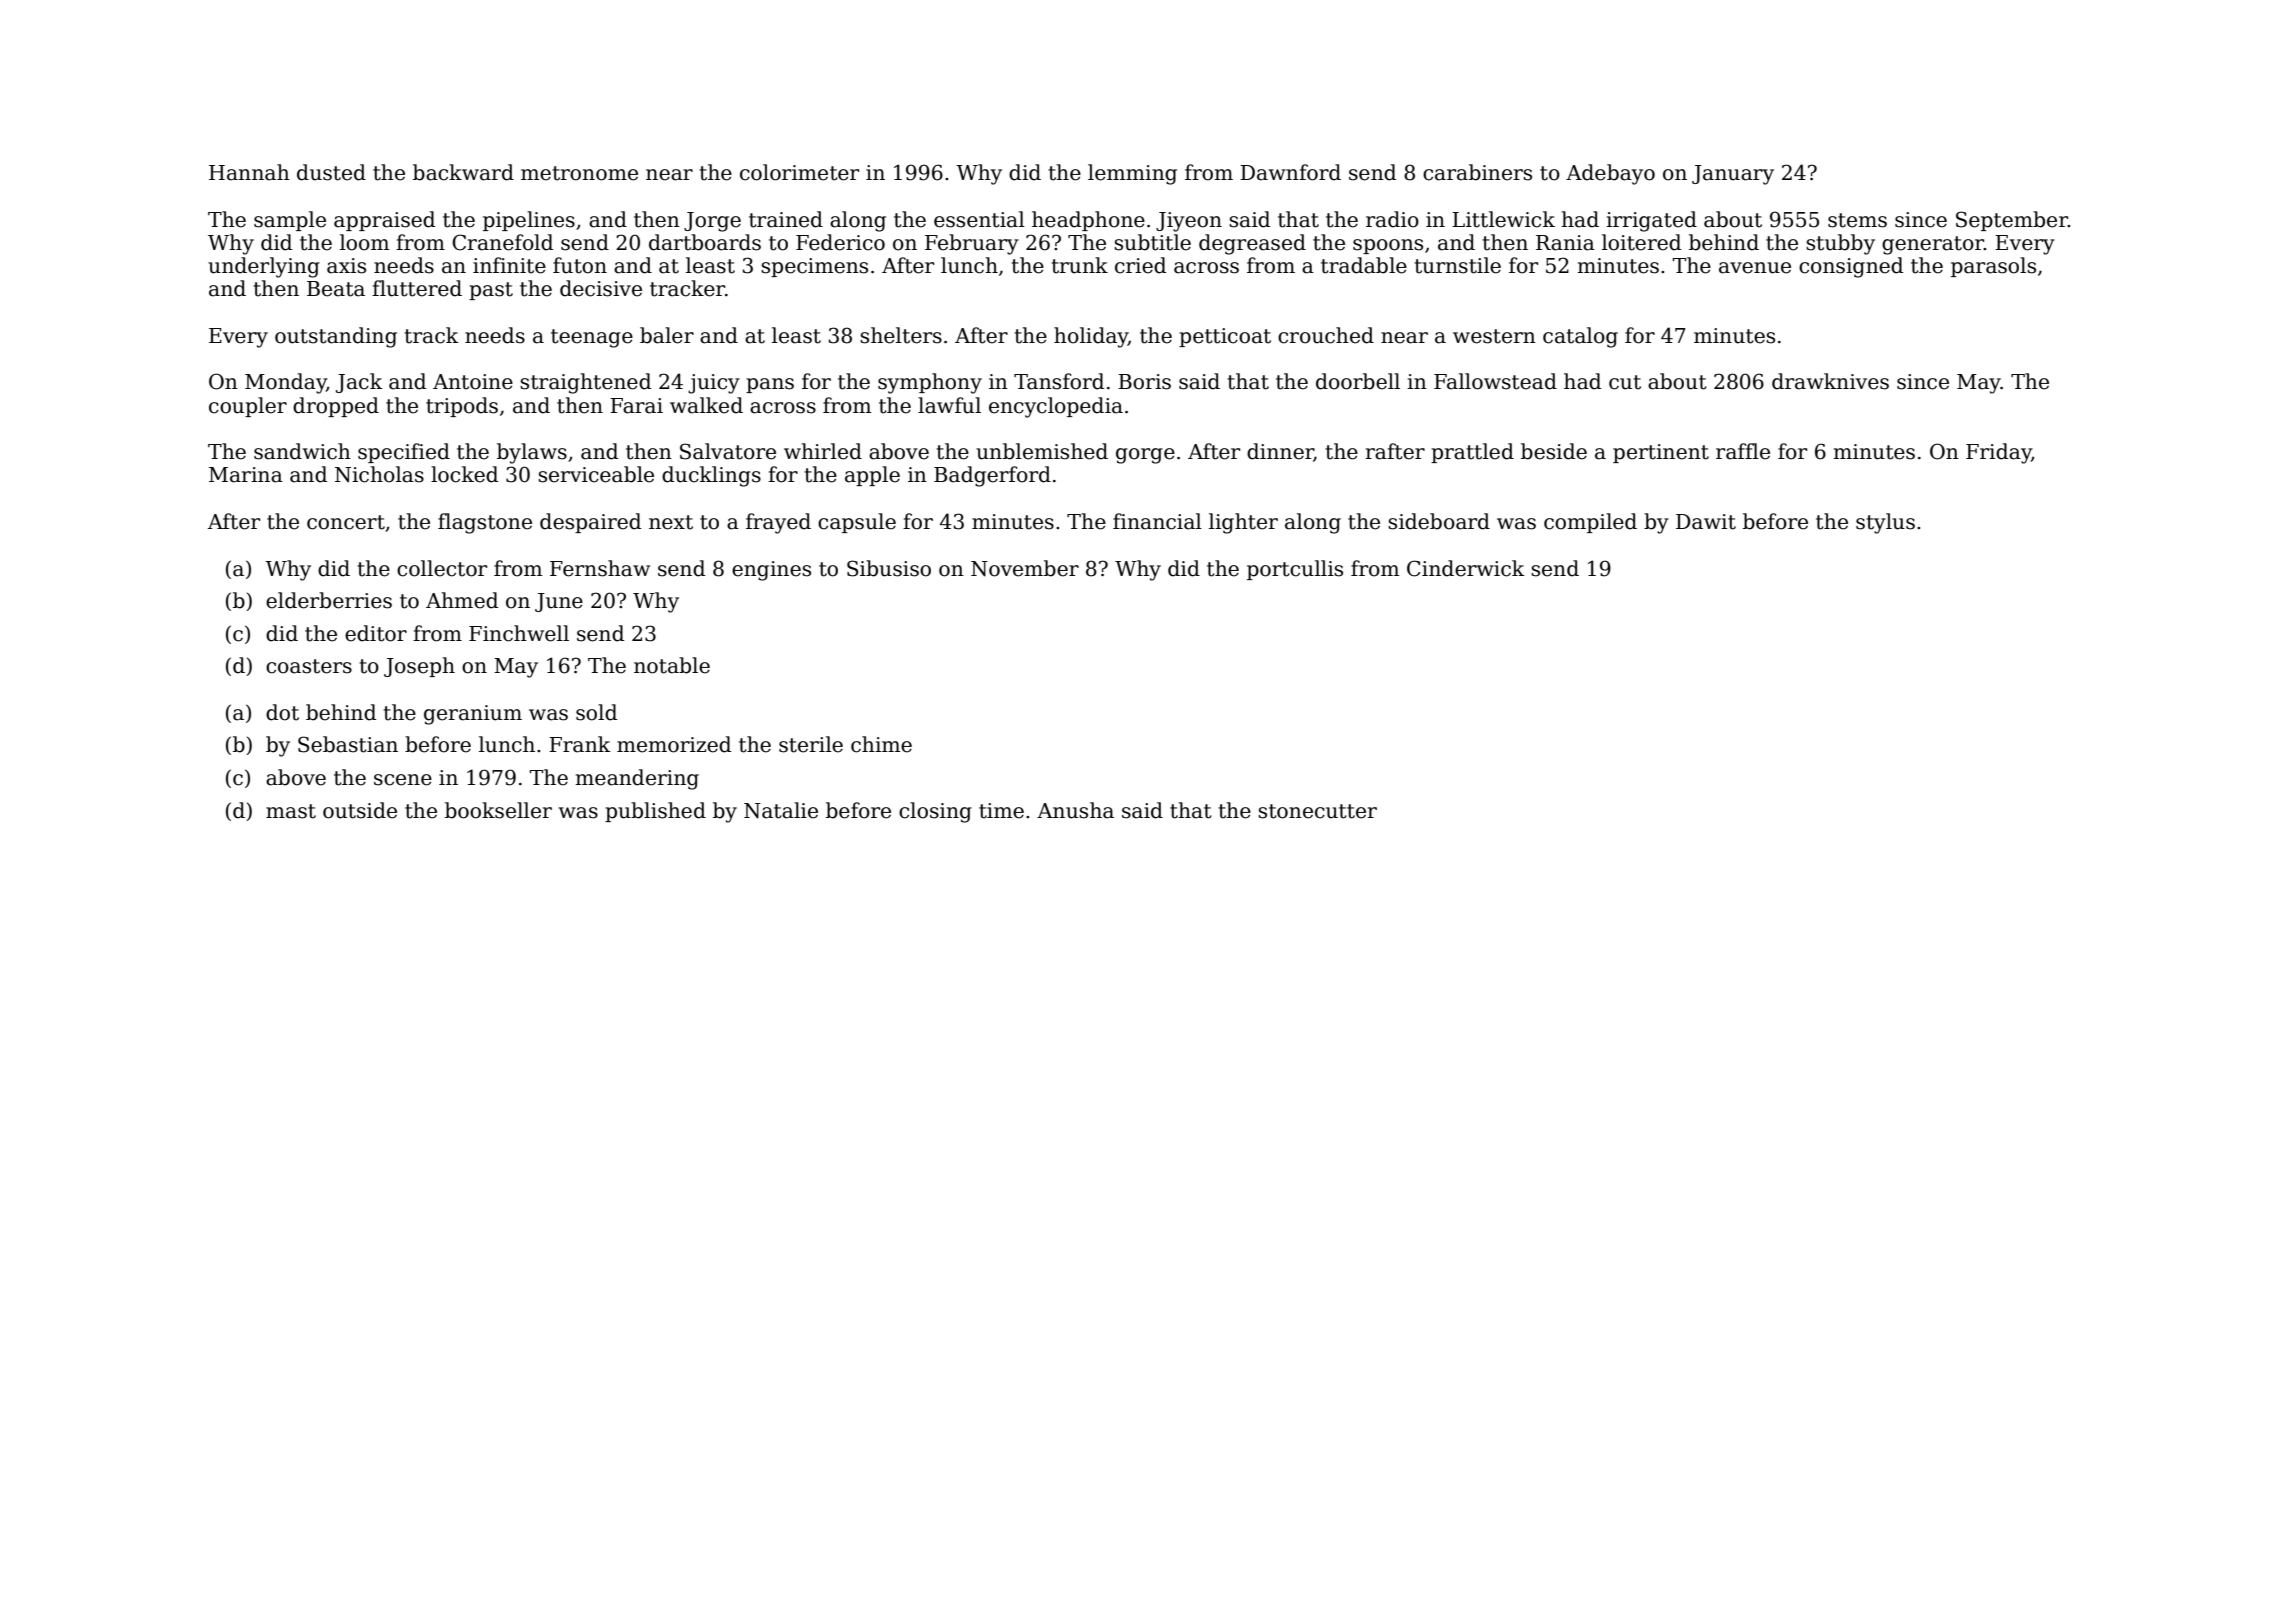 Image resolution: width=2292 pixels, height=1620 pixels. What do you see at coordinates (1885, 523) in the page?
I see `stylus` at bounding box center [1885, 523].
